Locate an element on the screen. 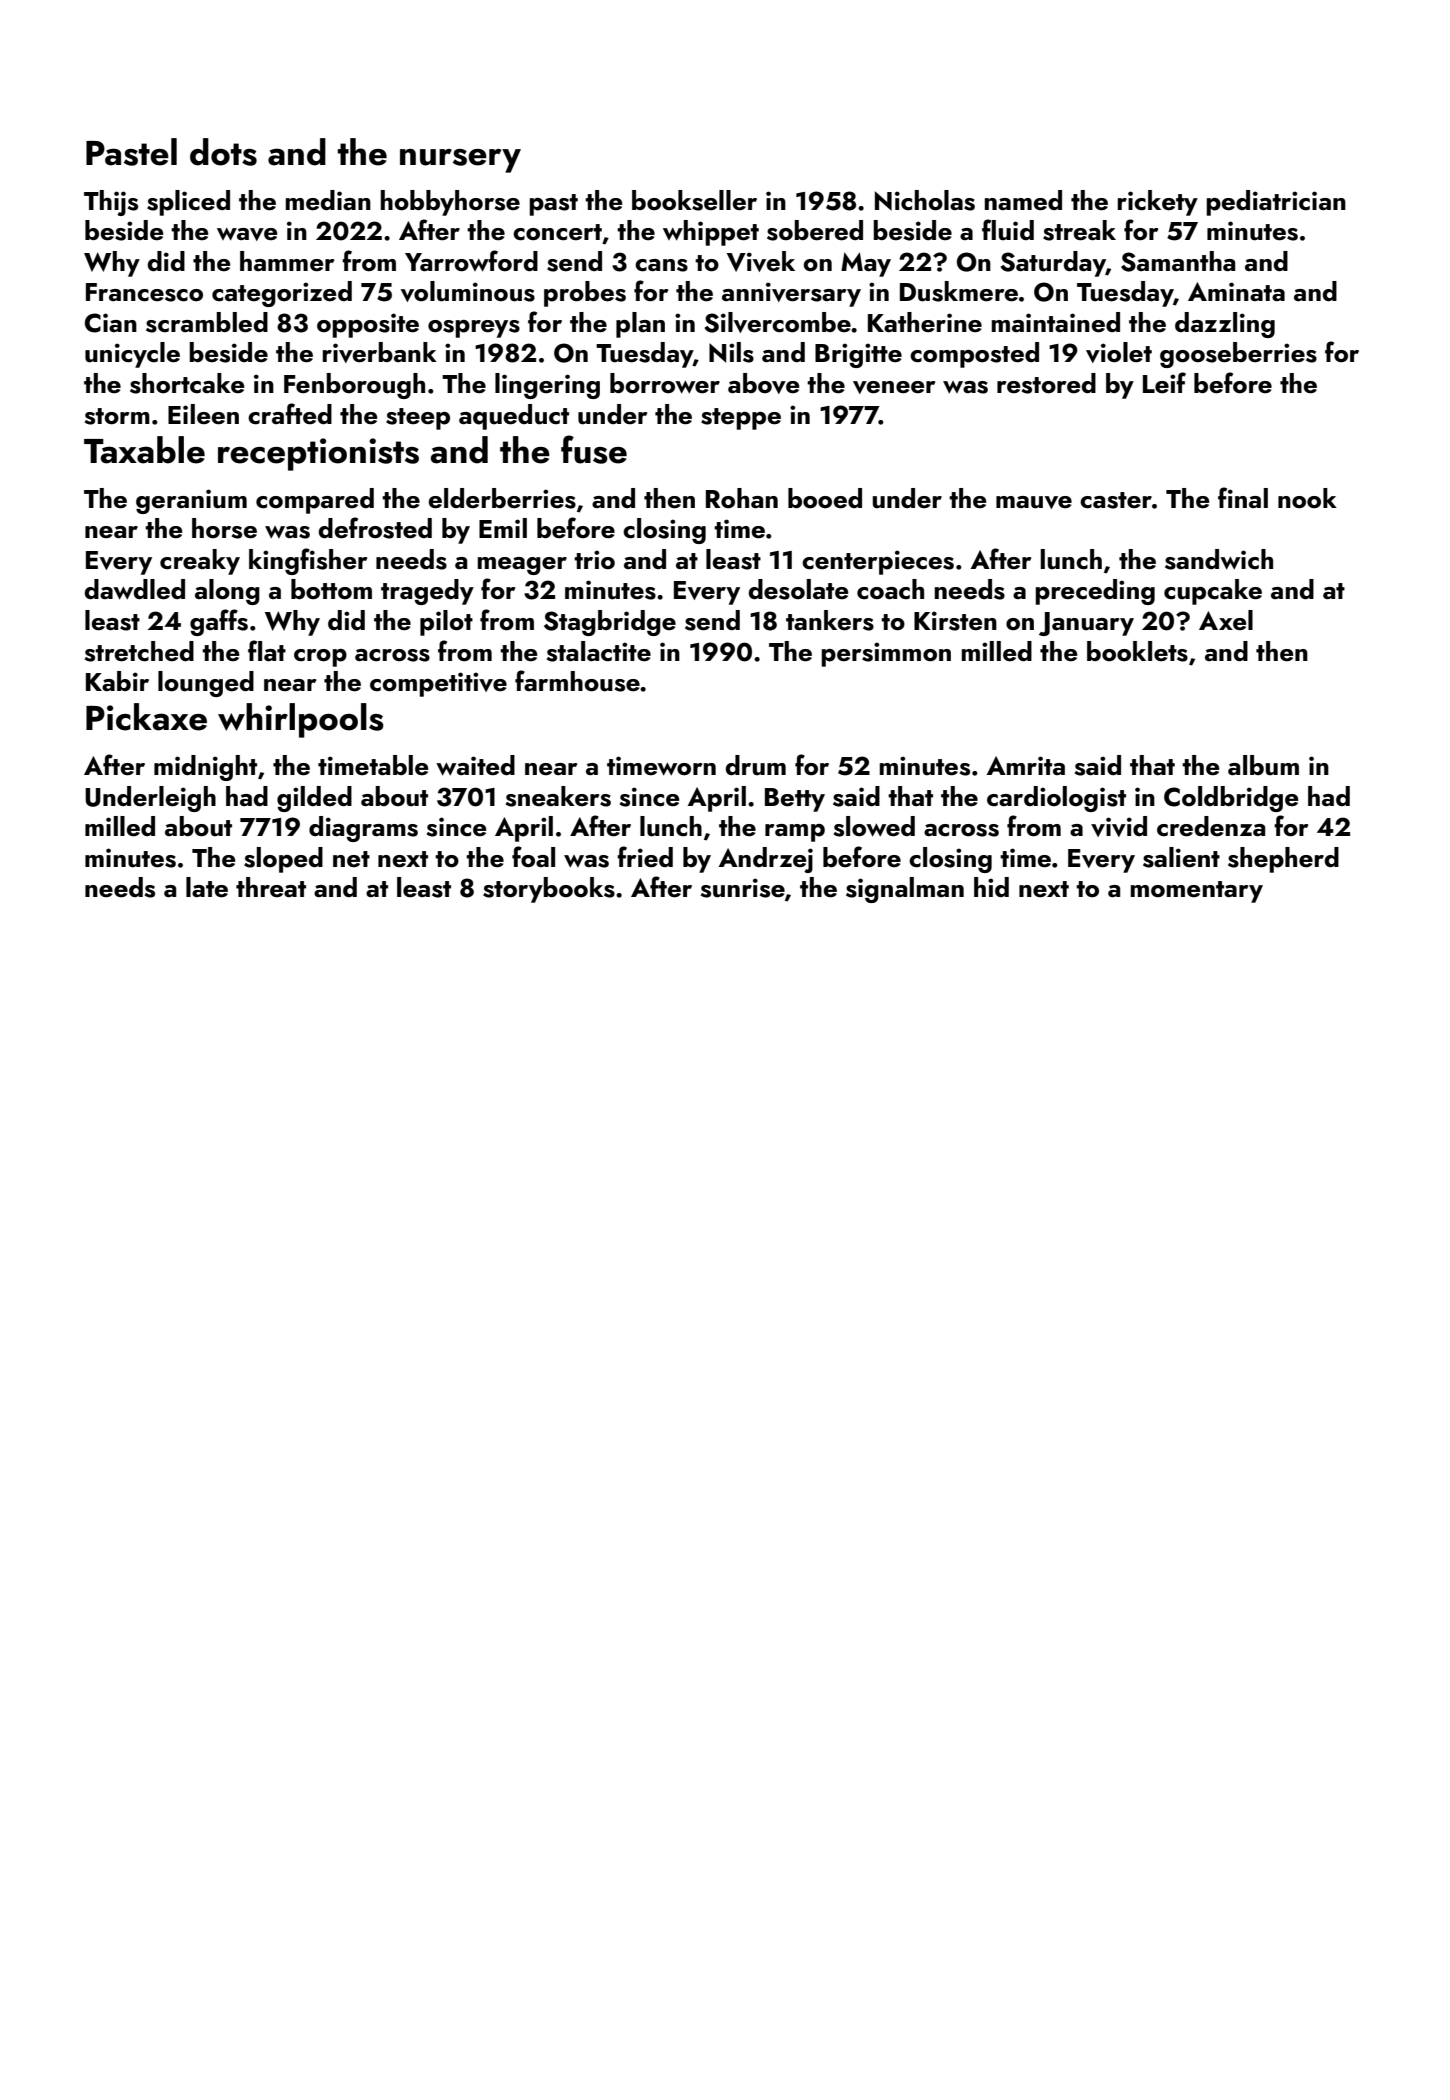 This screenshot has height=2100, width=1450. threat is located at coordinates (271, 887).
